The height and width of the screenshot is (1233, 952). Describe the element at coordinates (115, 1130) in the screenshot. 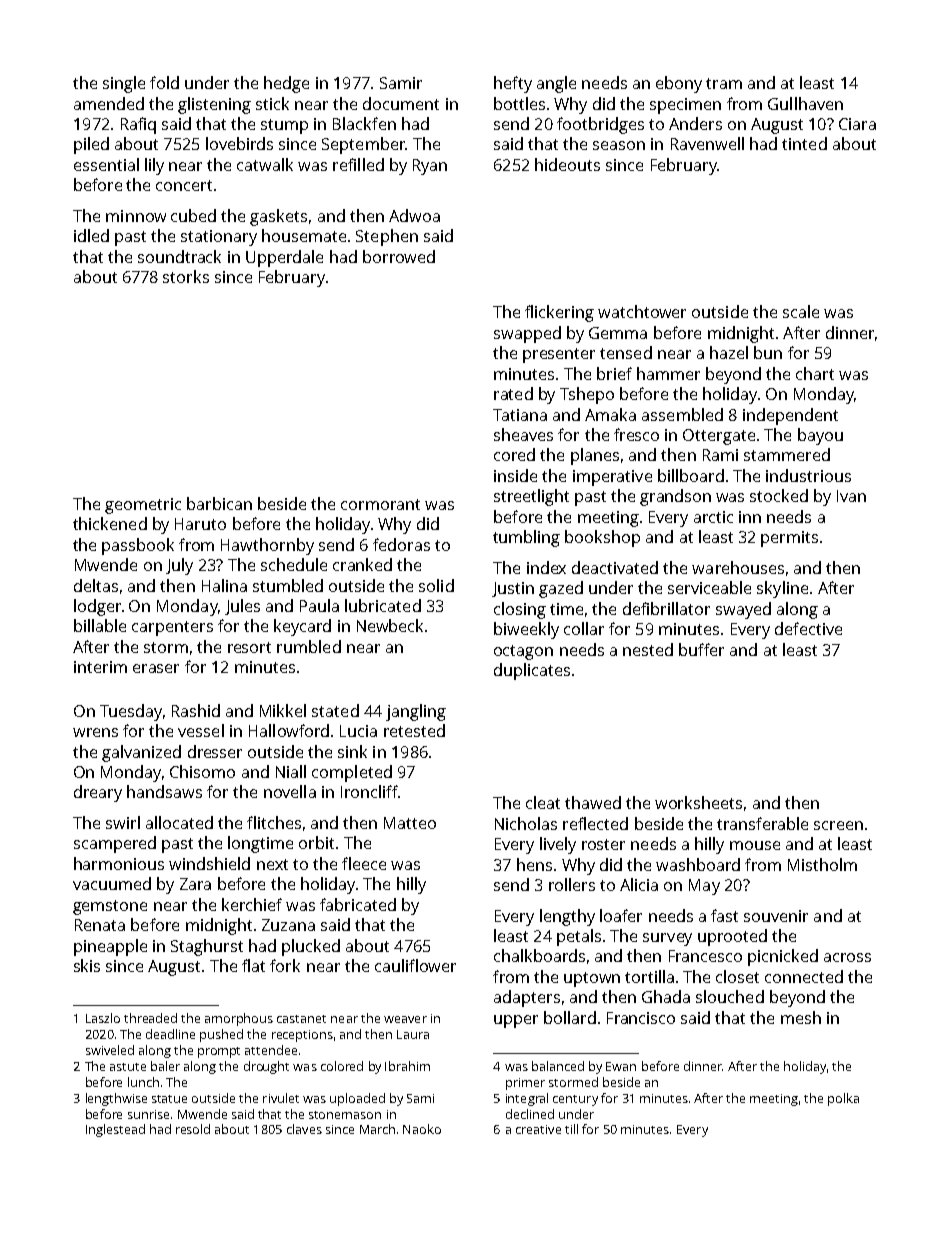

I see `Inglestead` at that location.
